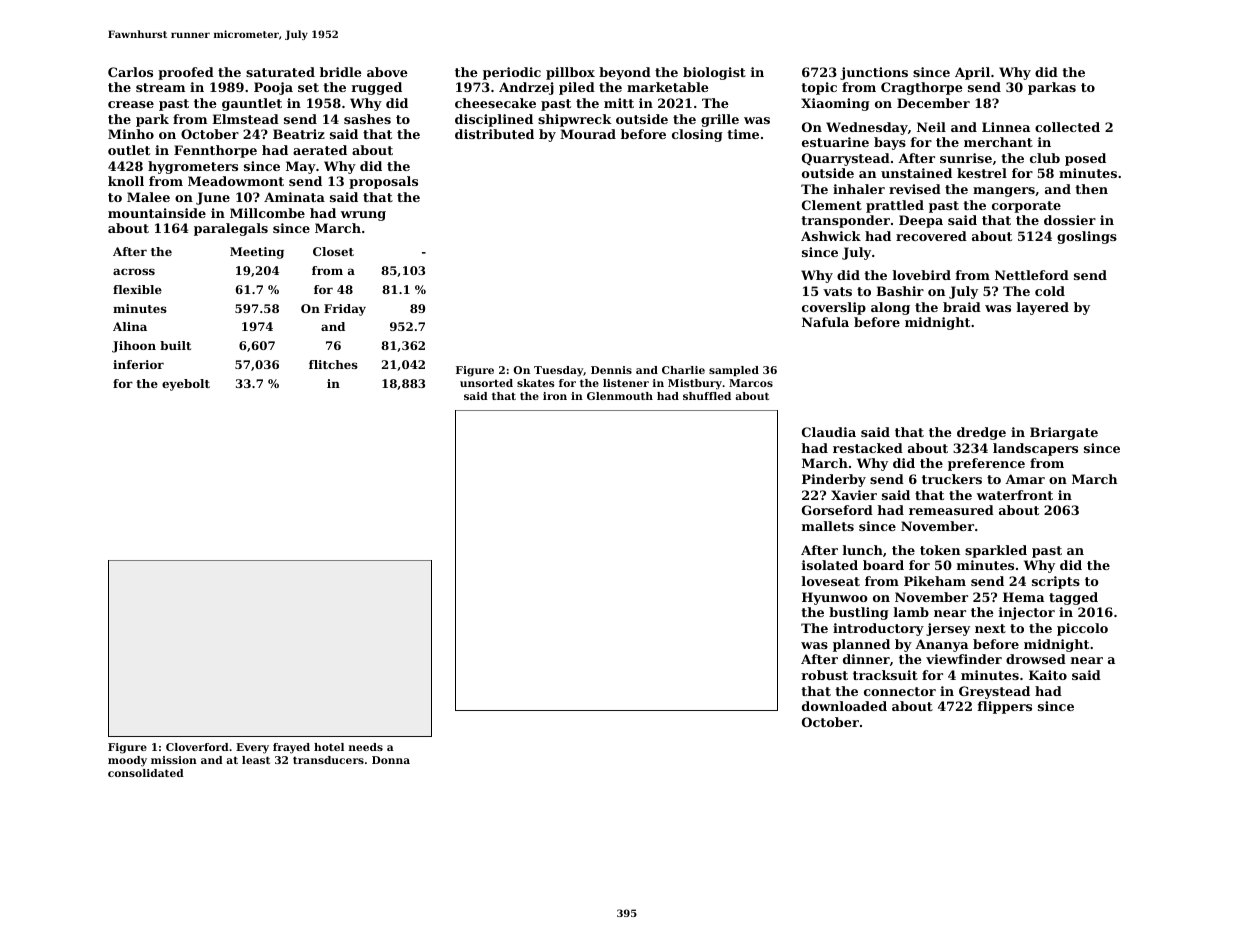 Image resolution: width=1233 pixels, height=952 pixels. What do you see at coordinates (391, 760) in the screenshot?
I see `Donna` at bounding box center [391, 760].
